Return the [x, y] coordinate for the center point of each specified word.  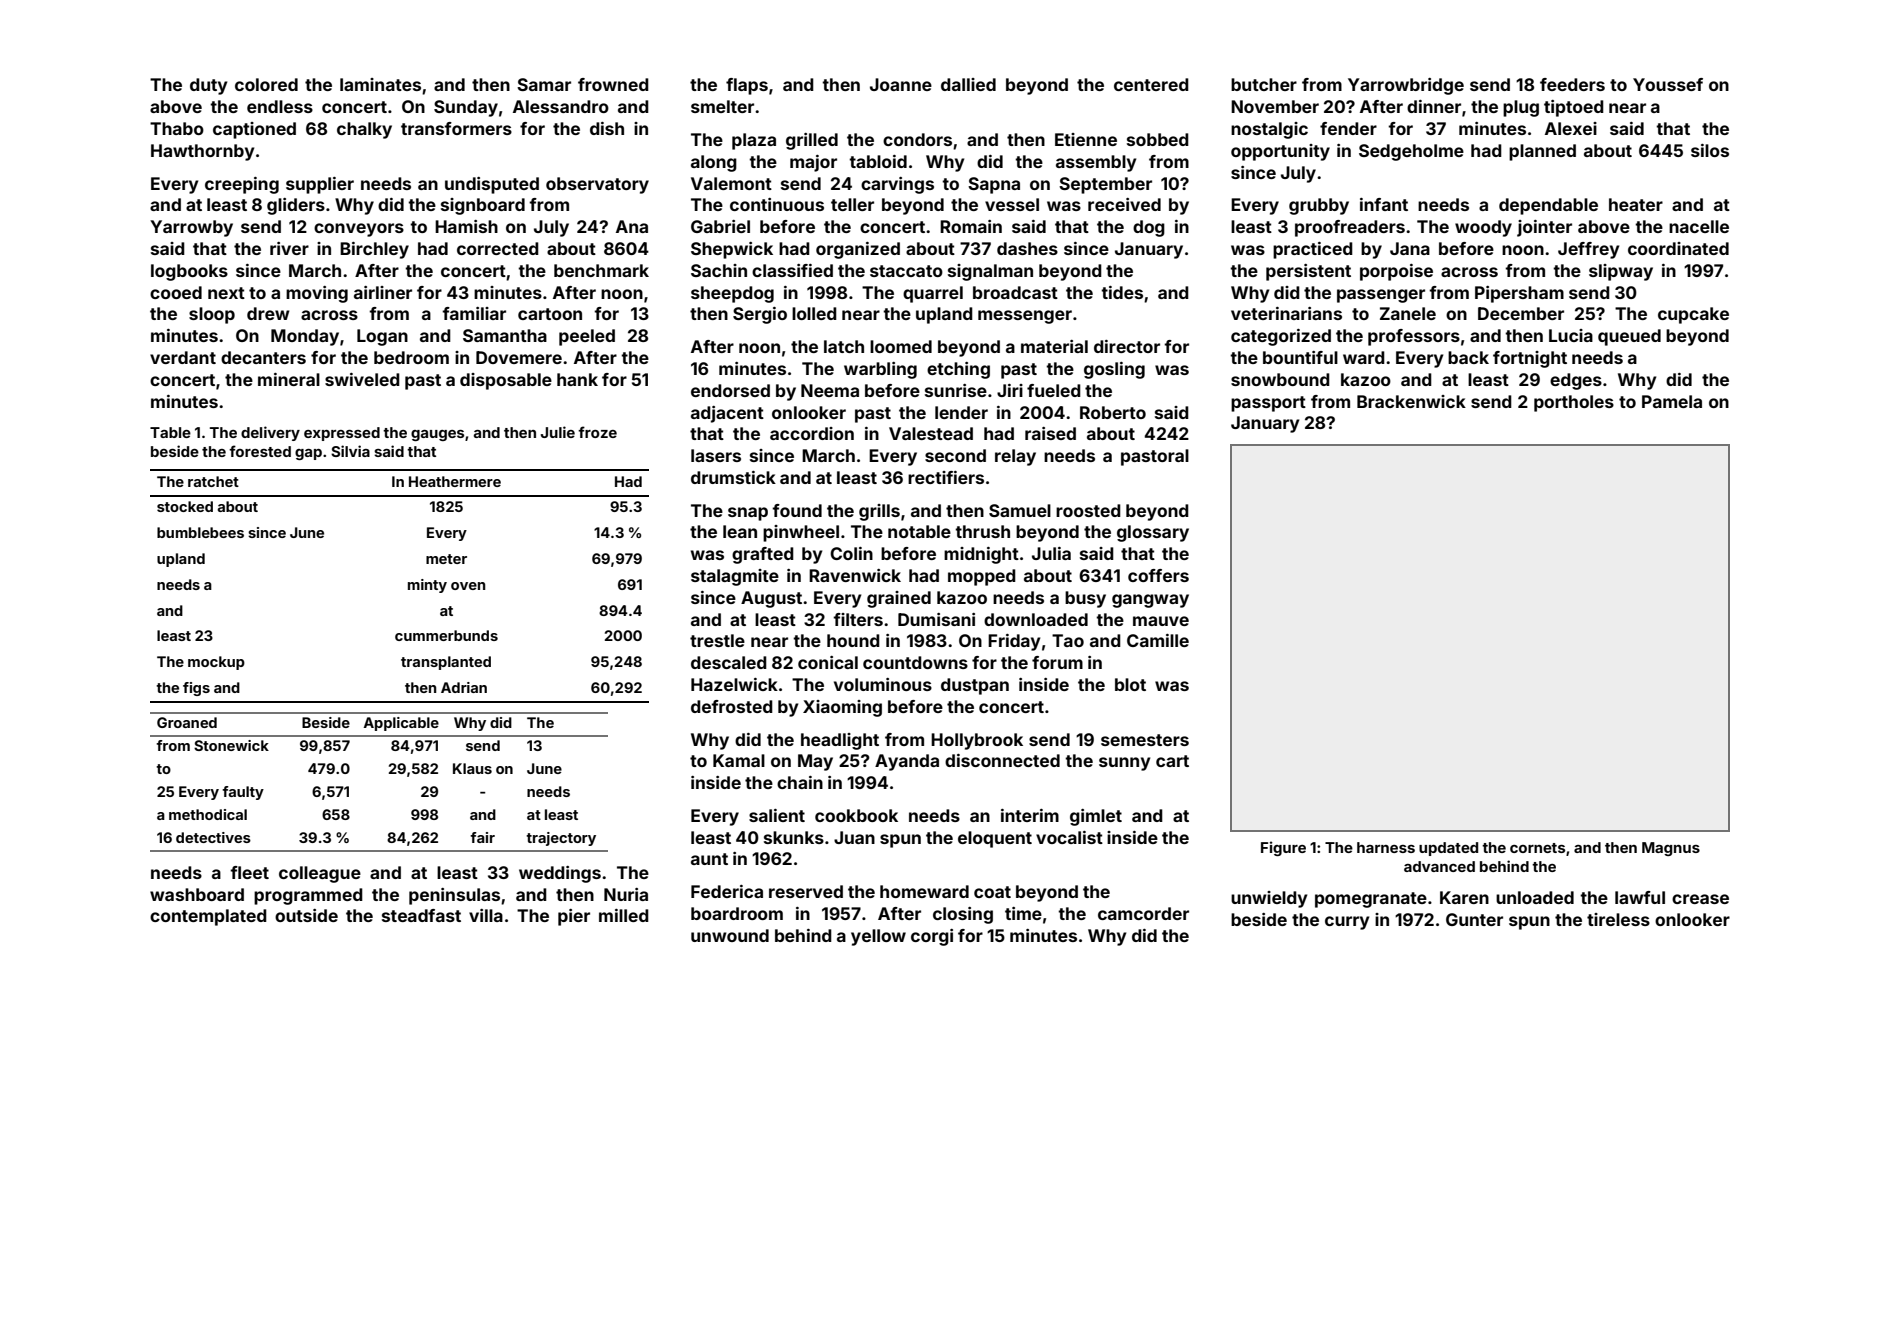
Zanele [1408, 313]
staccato [906, 271]
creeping [242, 185]
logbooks [189, 272]
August [771, 599]
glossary [1153, 533]
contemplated [208, 917]
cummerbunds [446, 635]
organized [858, 250]
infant [1384, 204]
